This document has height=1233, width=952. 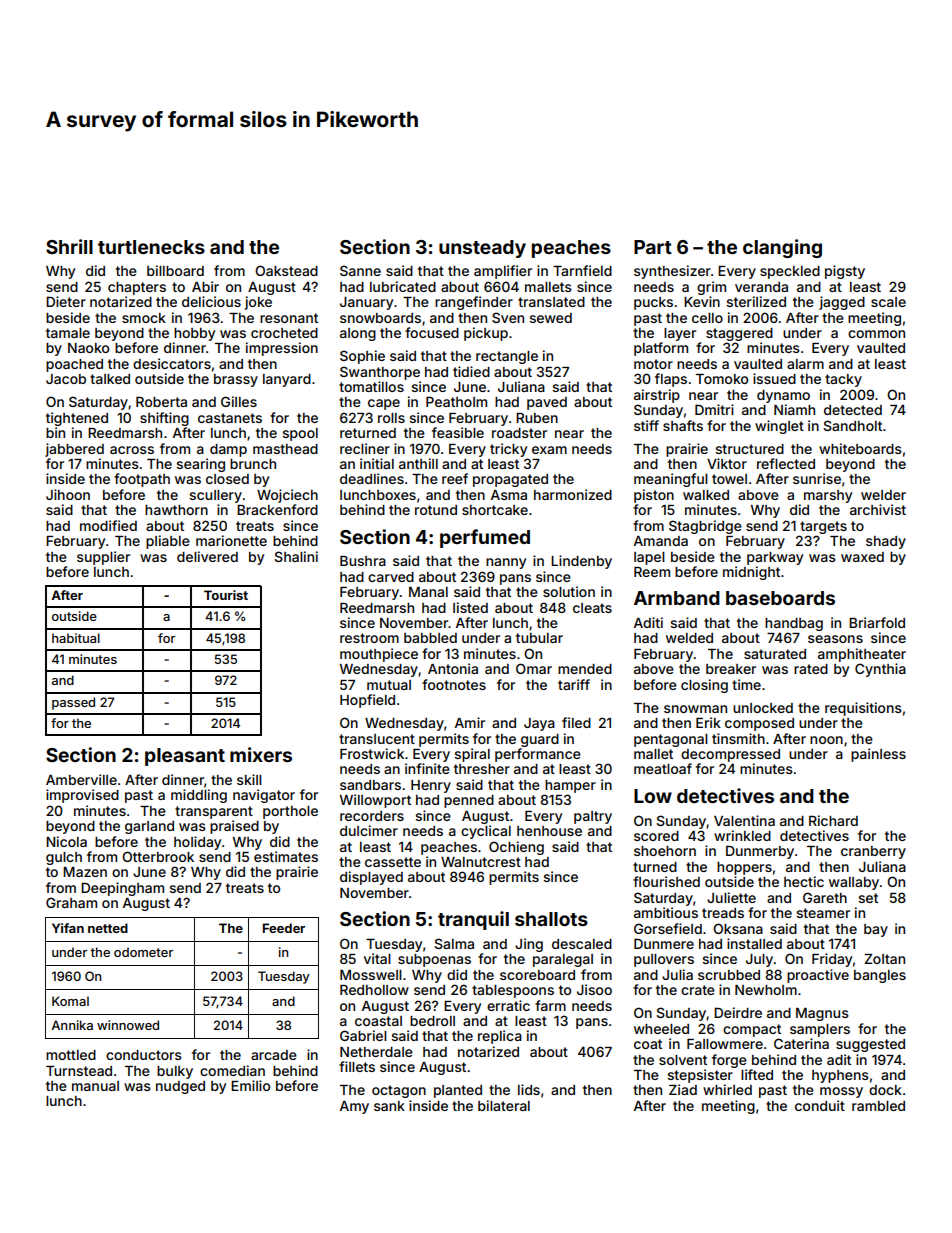 What do you see at coordinates (427, 768) in the document?
I see `infinite` at bounding box center [427, 768].
